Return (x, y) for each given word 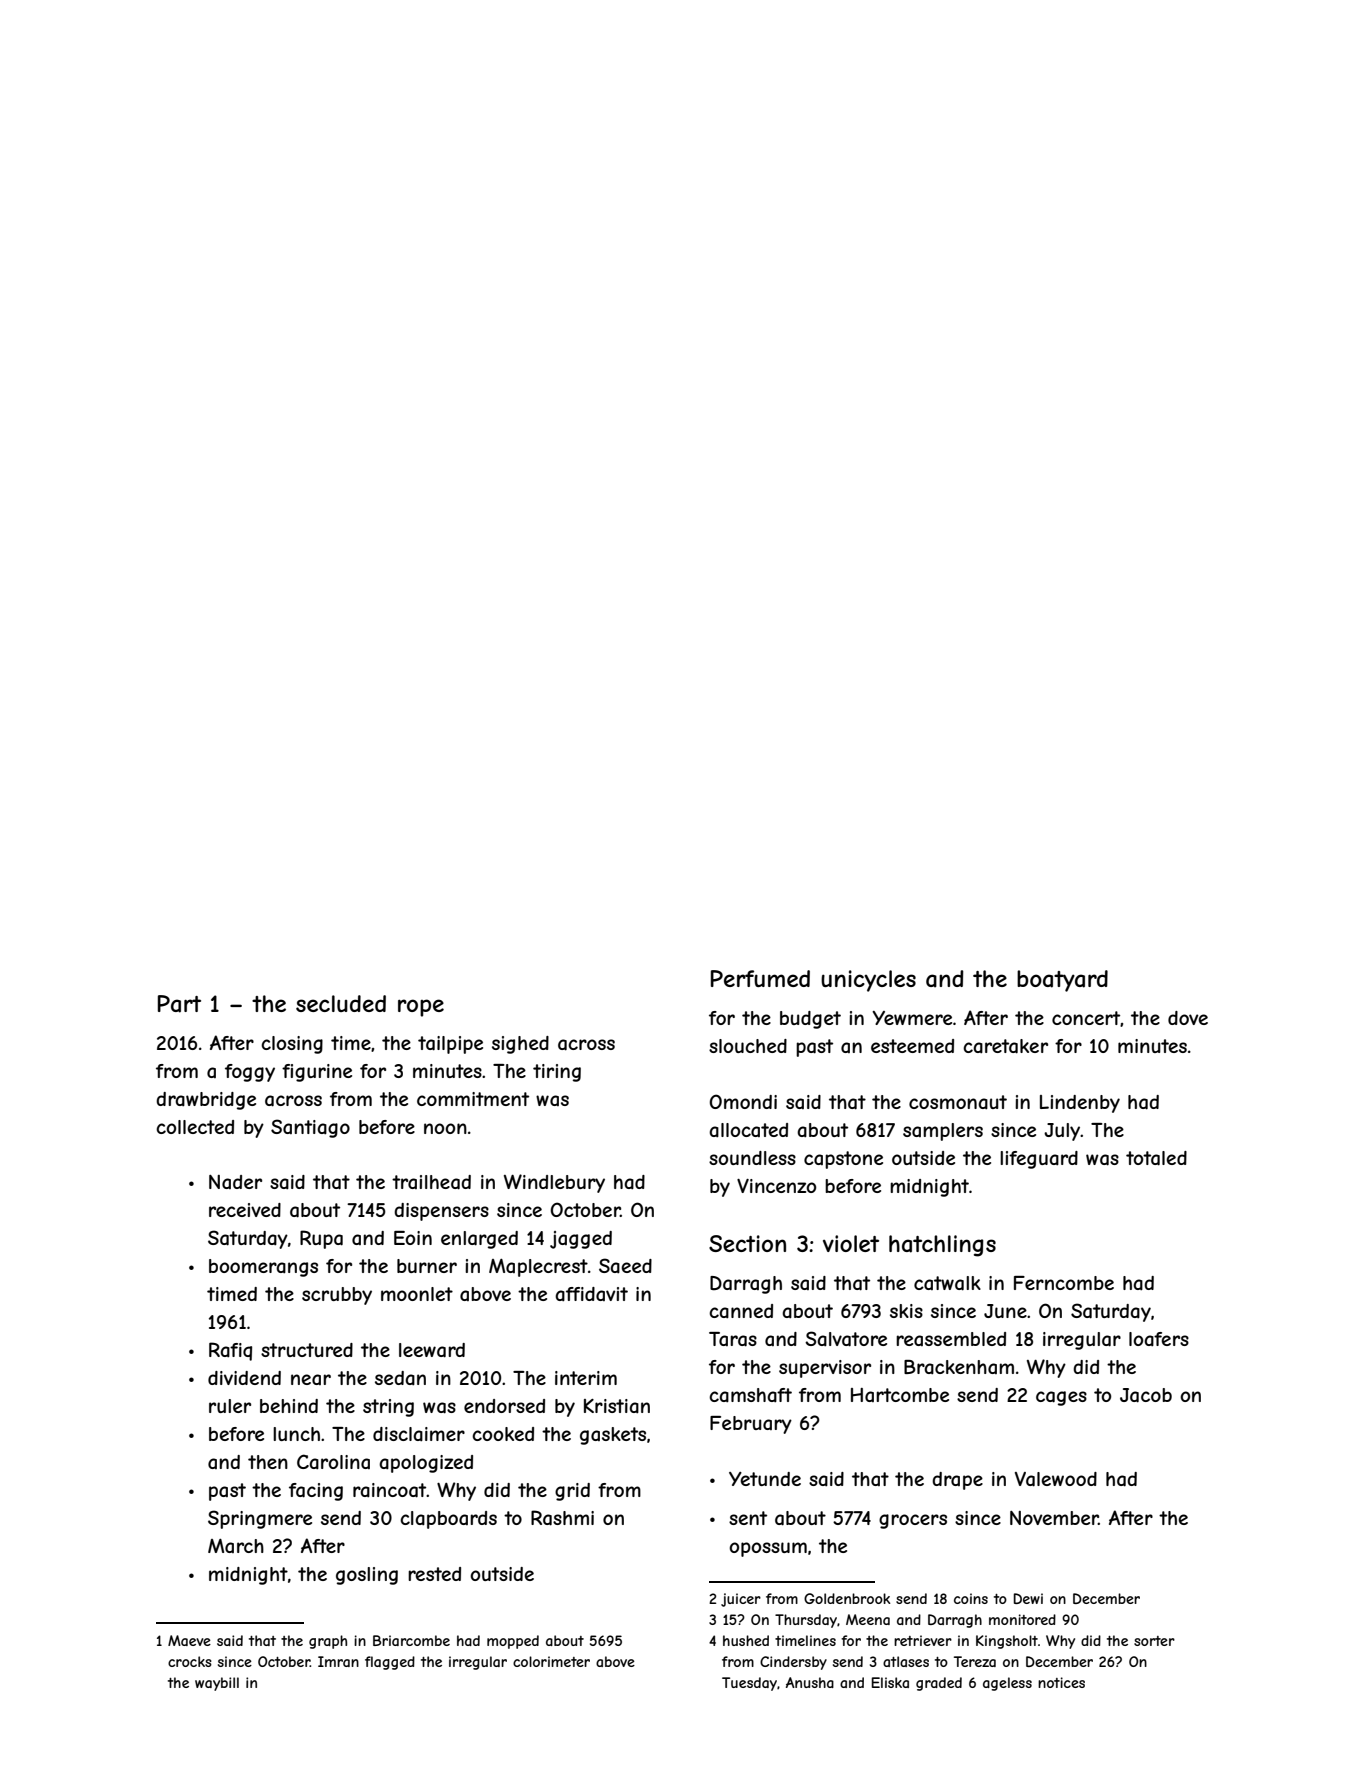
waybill (217, 1684)
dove (1188, 1018)
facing (316, 1492)
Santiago (310, 1128)
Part (179, 1004)
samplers (943, 1132)
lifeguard (1039, 1160)
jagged (581, 1240)
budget (810, 1020)
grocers (913, 1521)
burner (427, 1266)
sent (748, 1518)
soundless (752, 1158)
